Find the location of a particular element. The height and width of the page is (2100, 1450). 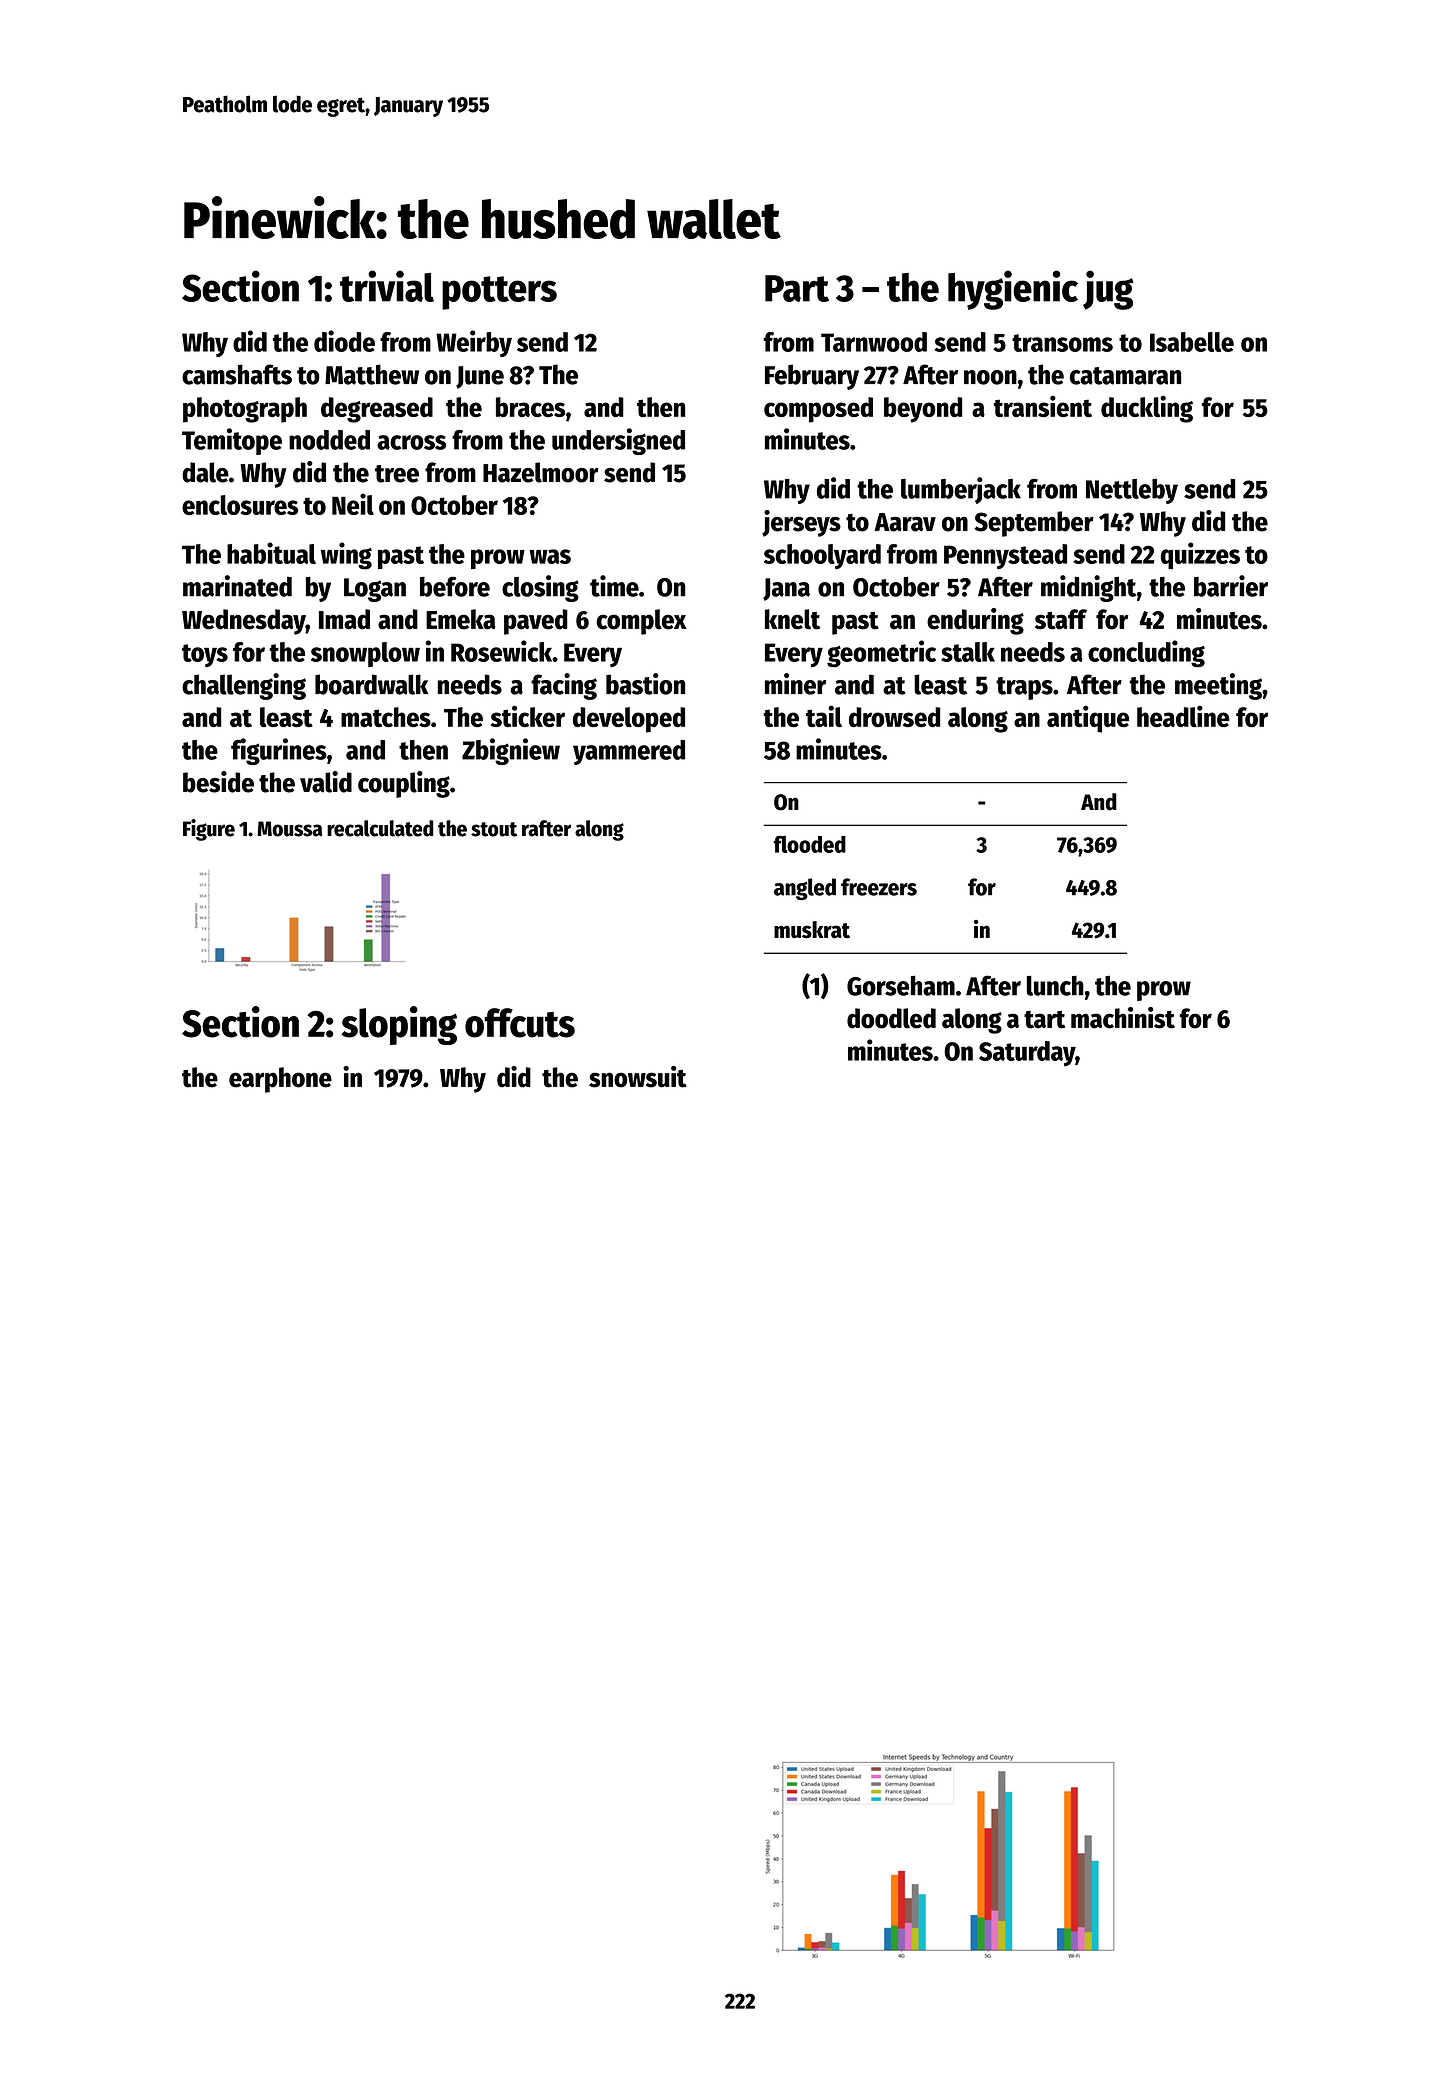

concluding is located at coordinates (1146, 654).
